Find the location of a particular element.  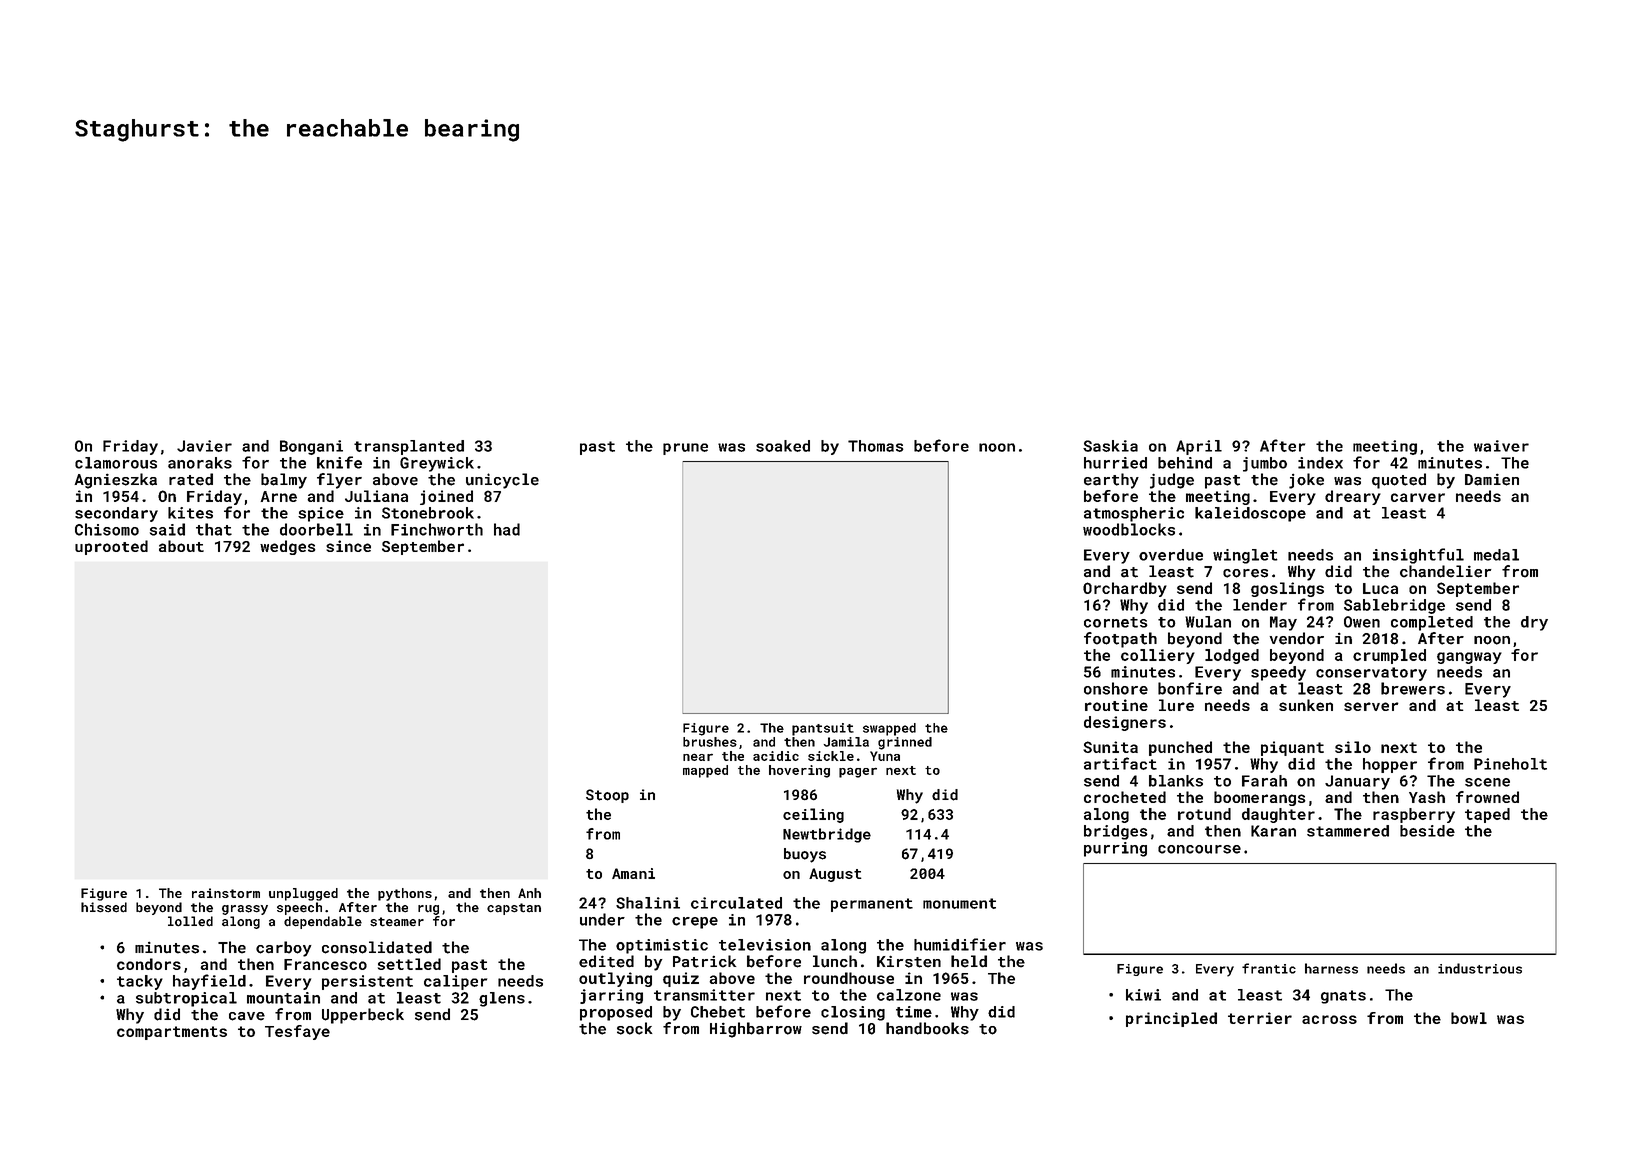

since is located at coordinates (348, 546).
